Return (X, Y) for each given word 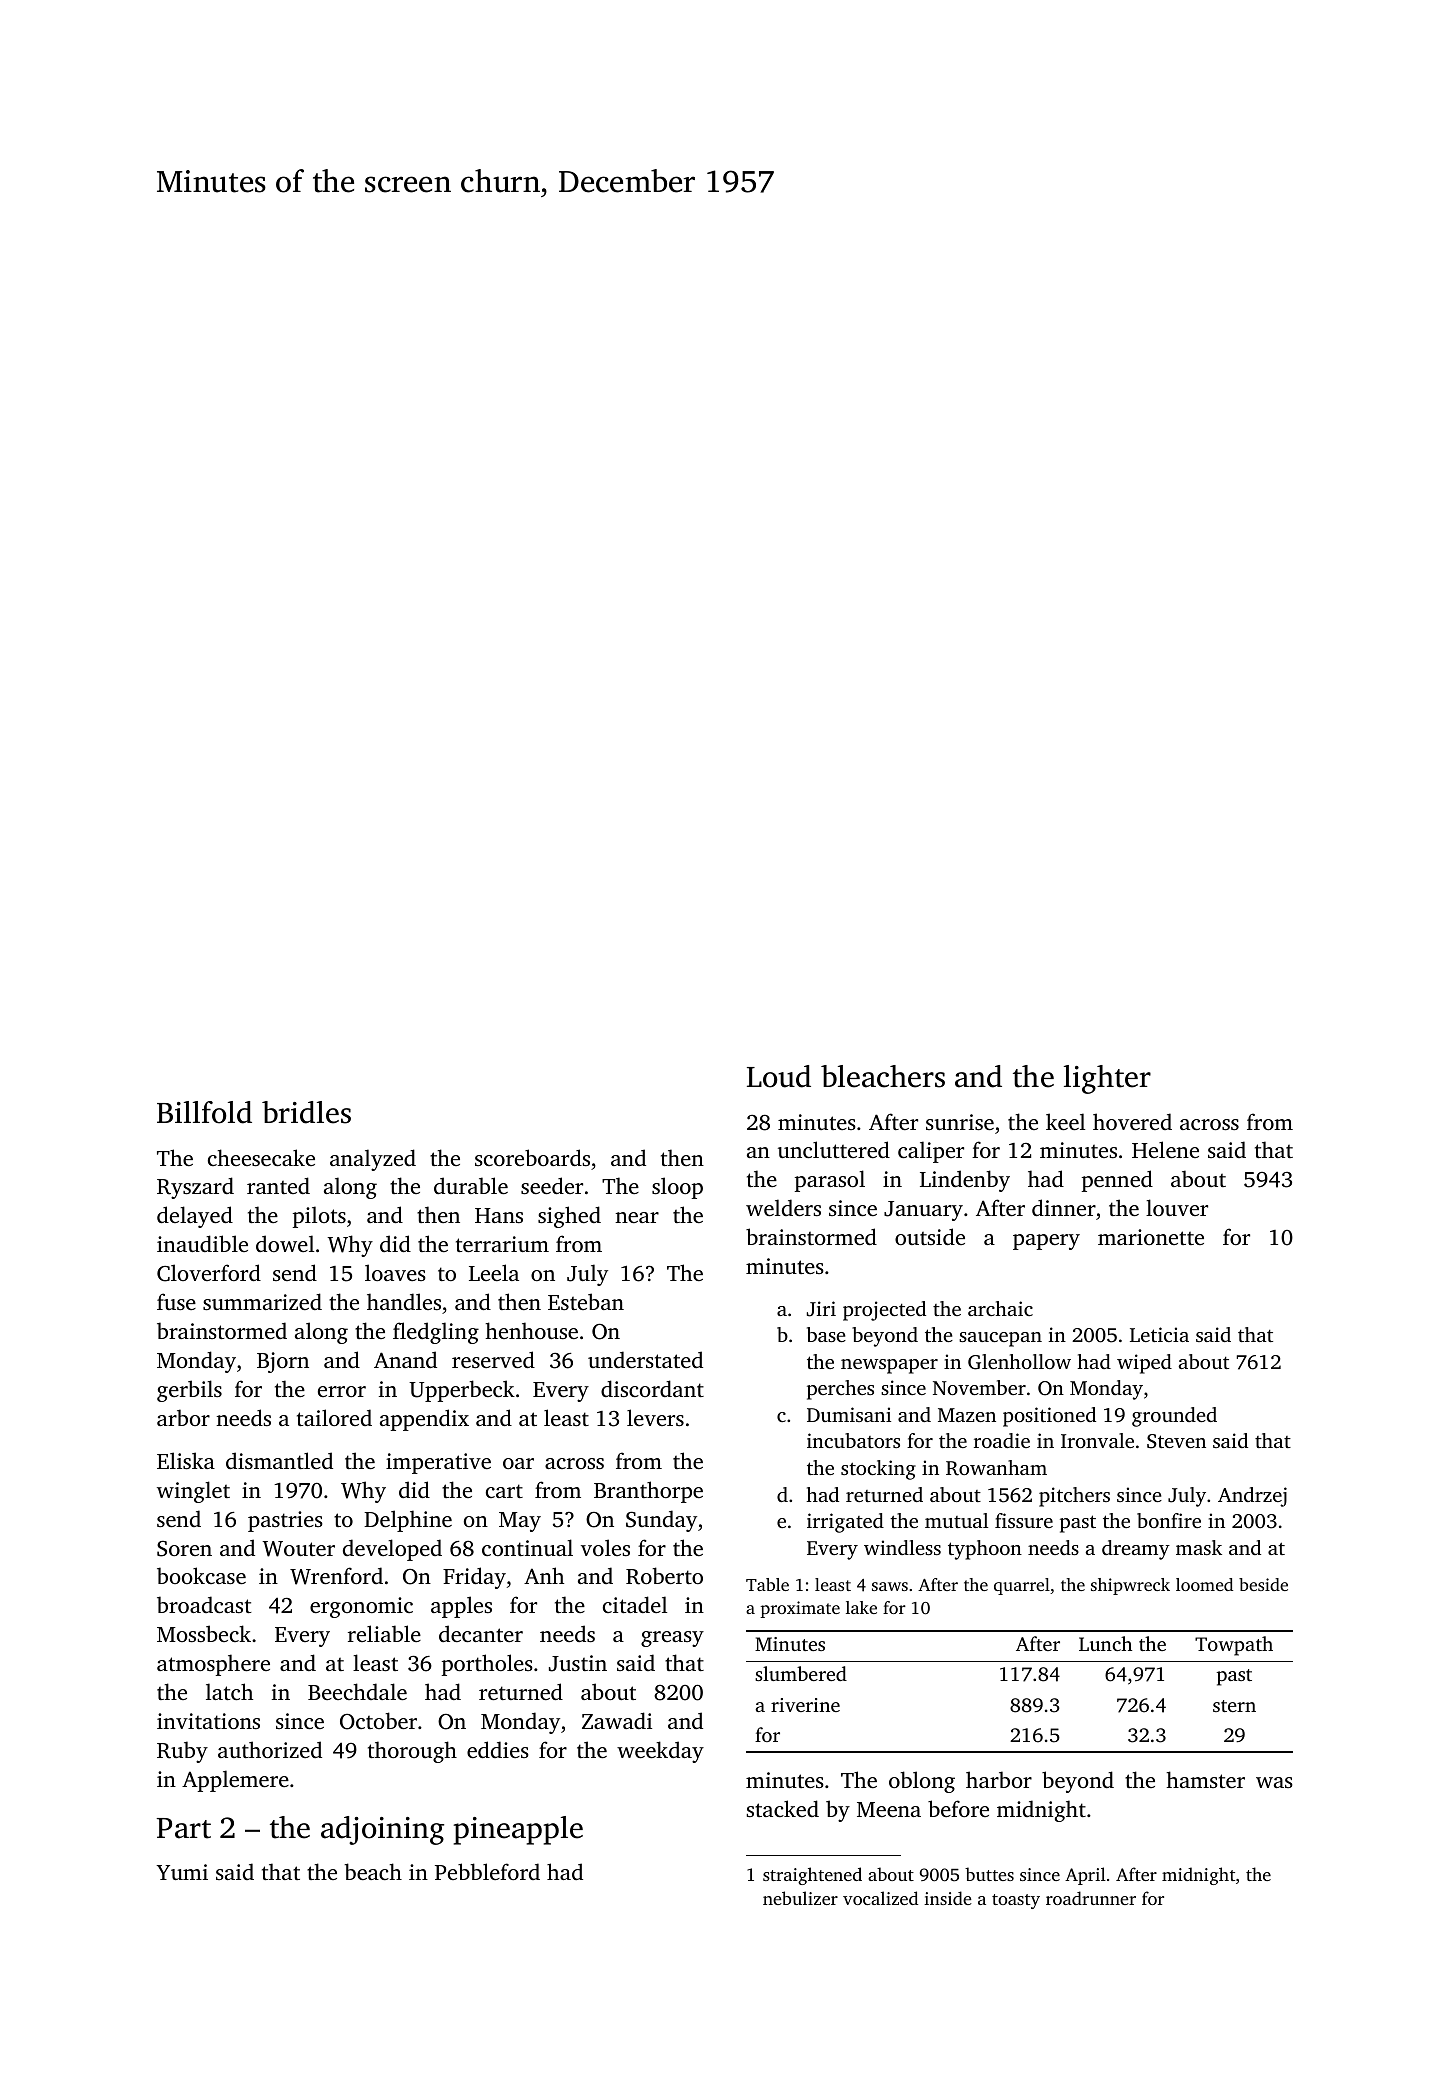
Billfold (204, 1112)
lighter (1107, 1079)
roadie (1002, 1440)
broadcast (204, 1604)
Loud (779, 1076)
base (826, 1334)
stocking (878, 1470)
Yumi (182, 1872)
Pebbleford (487, 1871)
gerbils (189, 1391)
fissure (1024, 1520)
